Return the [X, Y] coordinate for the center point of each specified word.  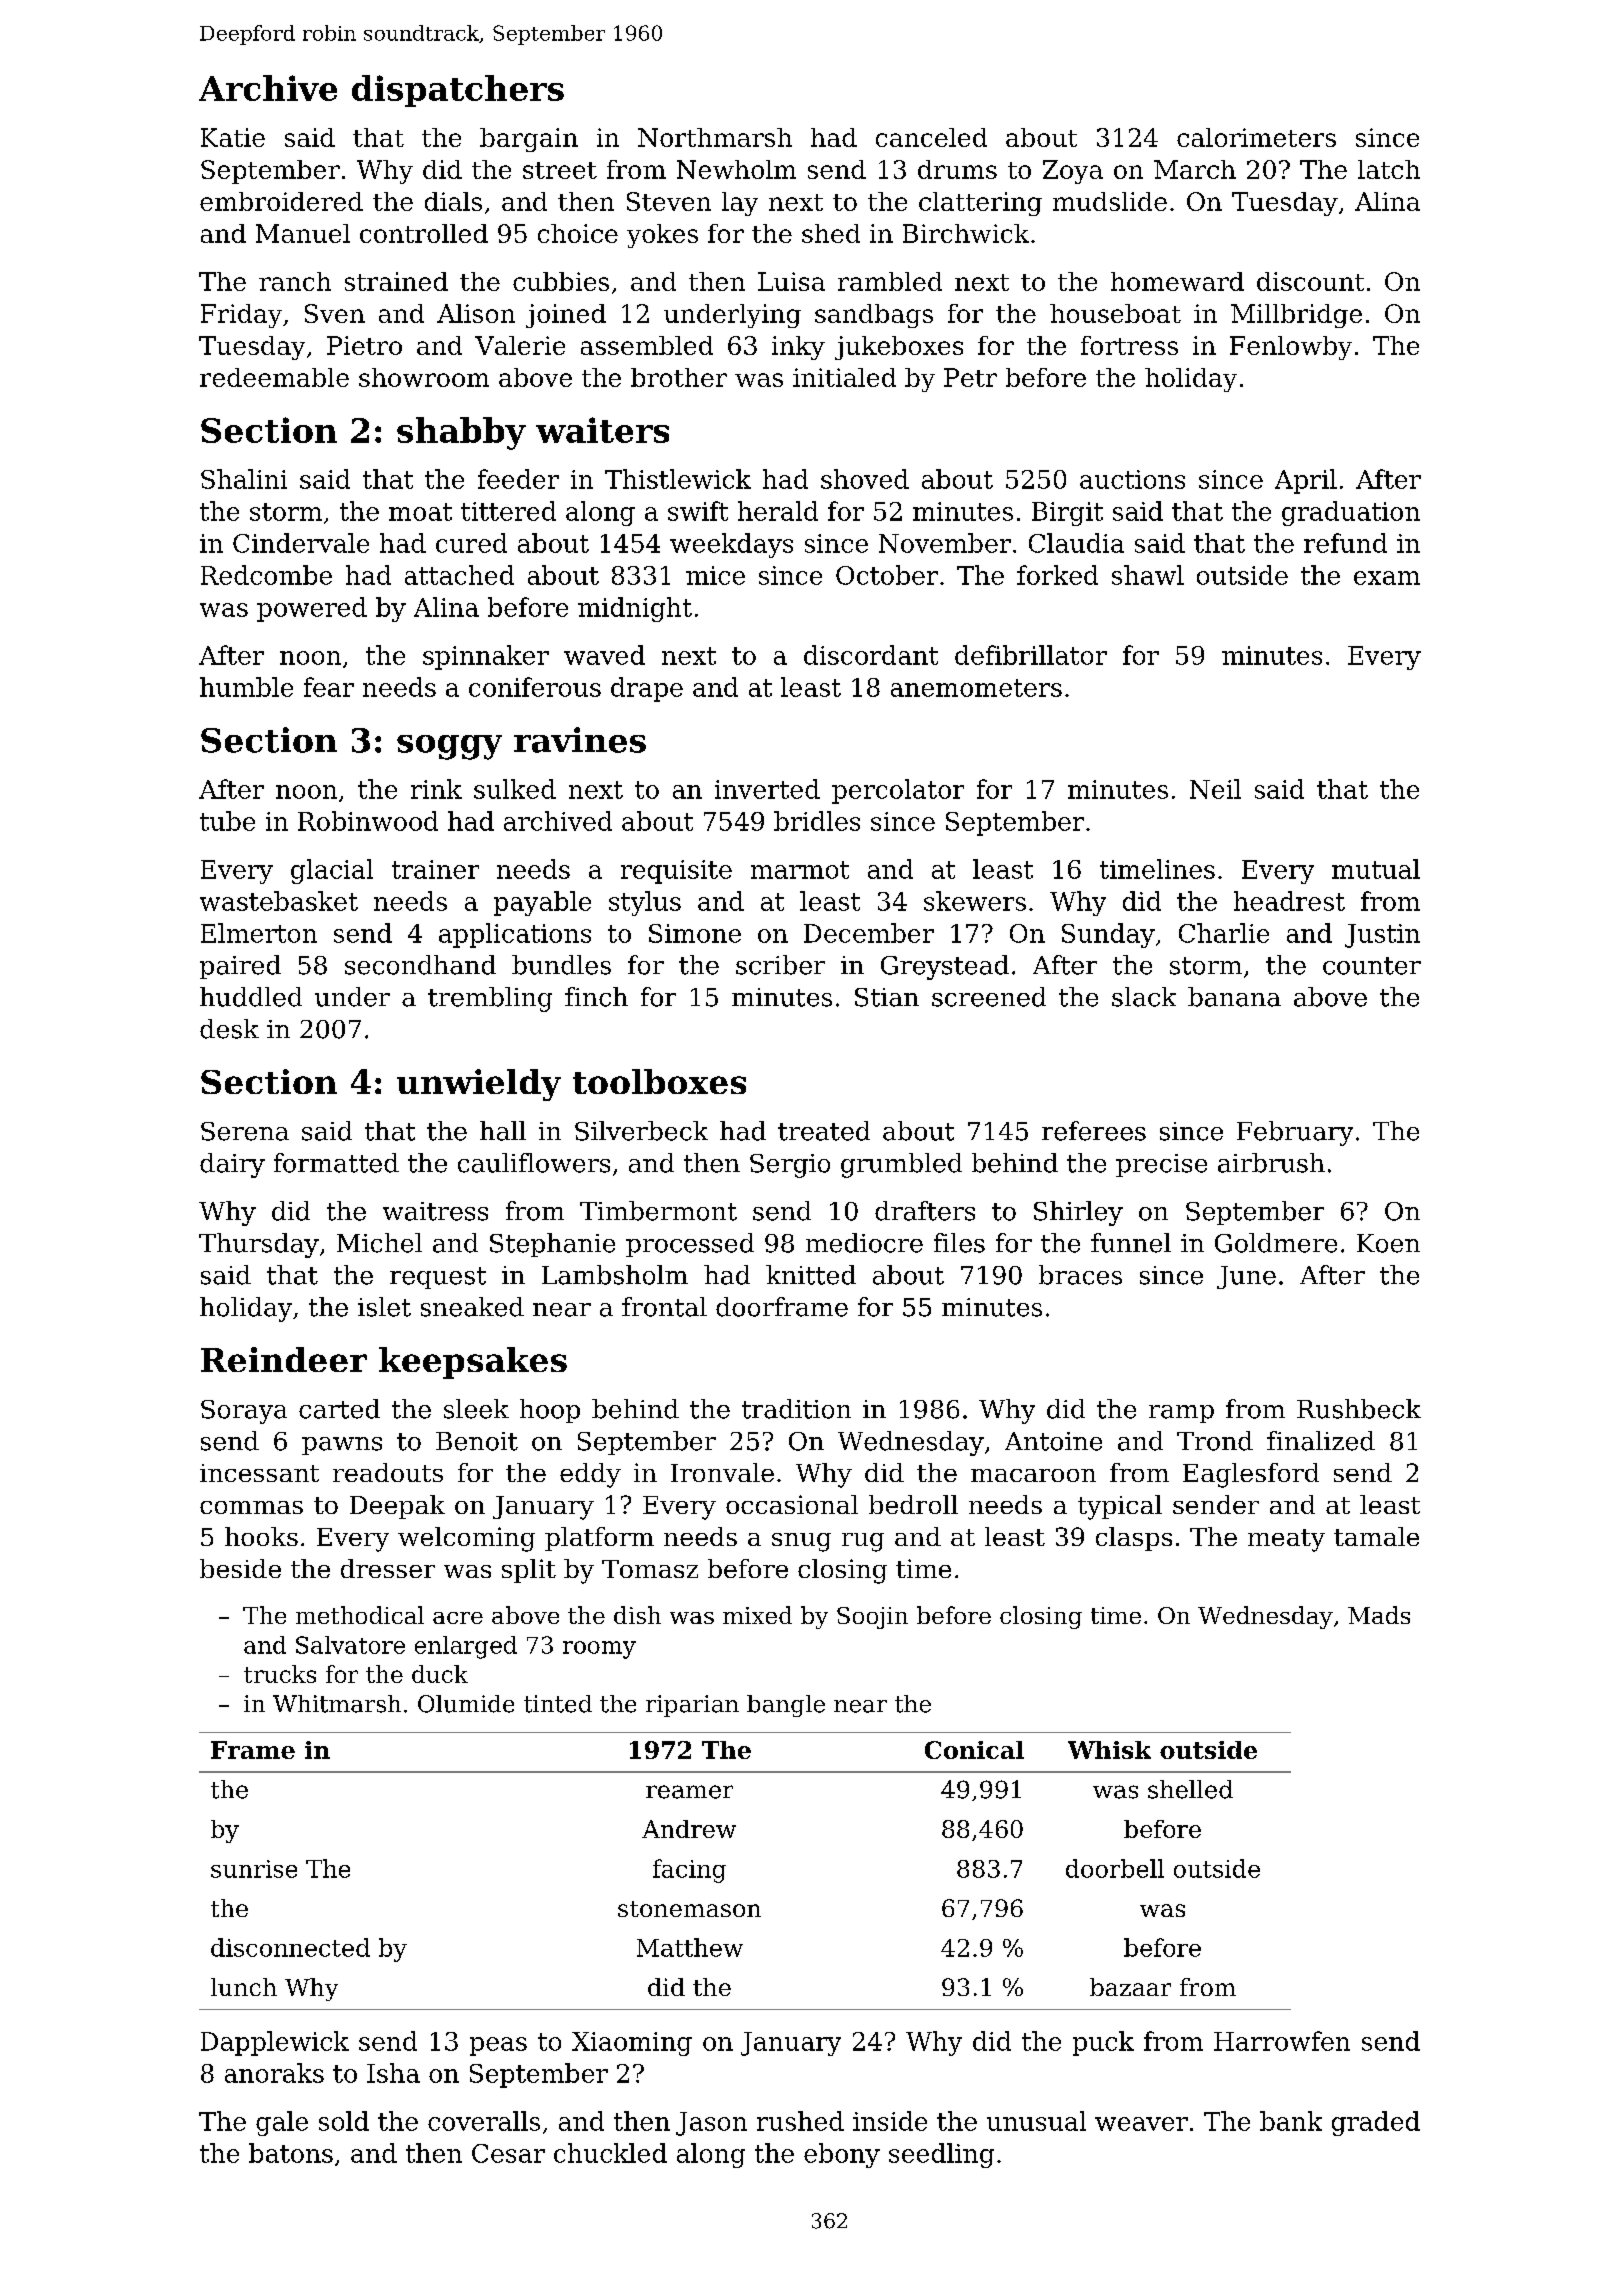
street [560, 170]
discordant [871, 655]
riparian [692, 1706]
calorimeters [1256, 137]
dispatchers [458, 91]
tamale [1376, 1536]
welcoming [466, 1539]
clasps [1134, 1539]
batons [291, 2153]
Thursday [259, 1245]
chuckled [610, 2153]
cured [471, 543]
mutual [1376, 869]
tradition [796, 1409]
